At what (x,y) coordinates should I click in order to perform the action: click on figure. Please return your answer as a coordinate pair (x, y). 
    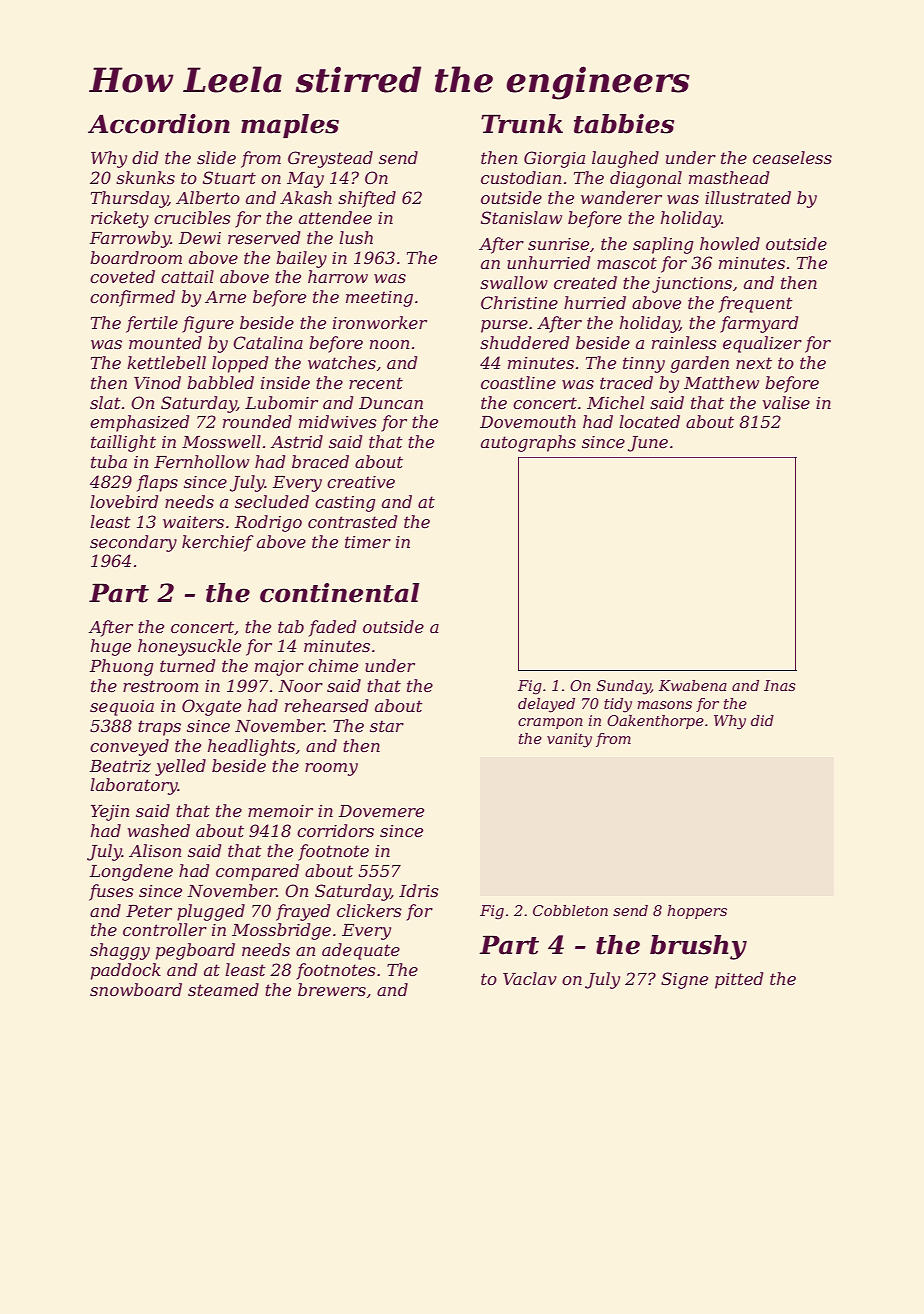
    Looking at the image, I should click on (208, 324).
